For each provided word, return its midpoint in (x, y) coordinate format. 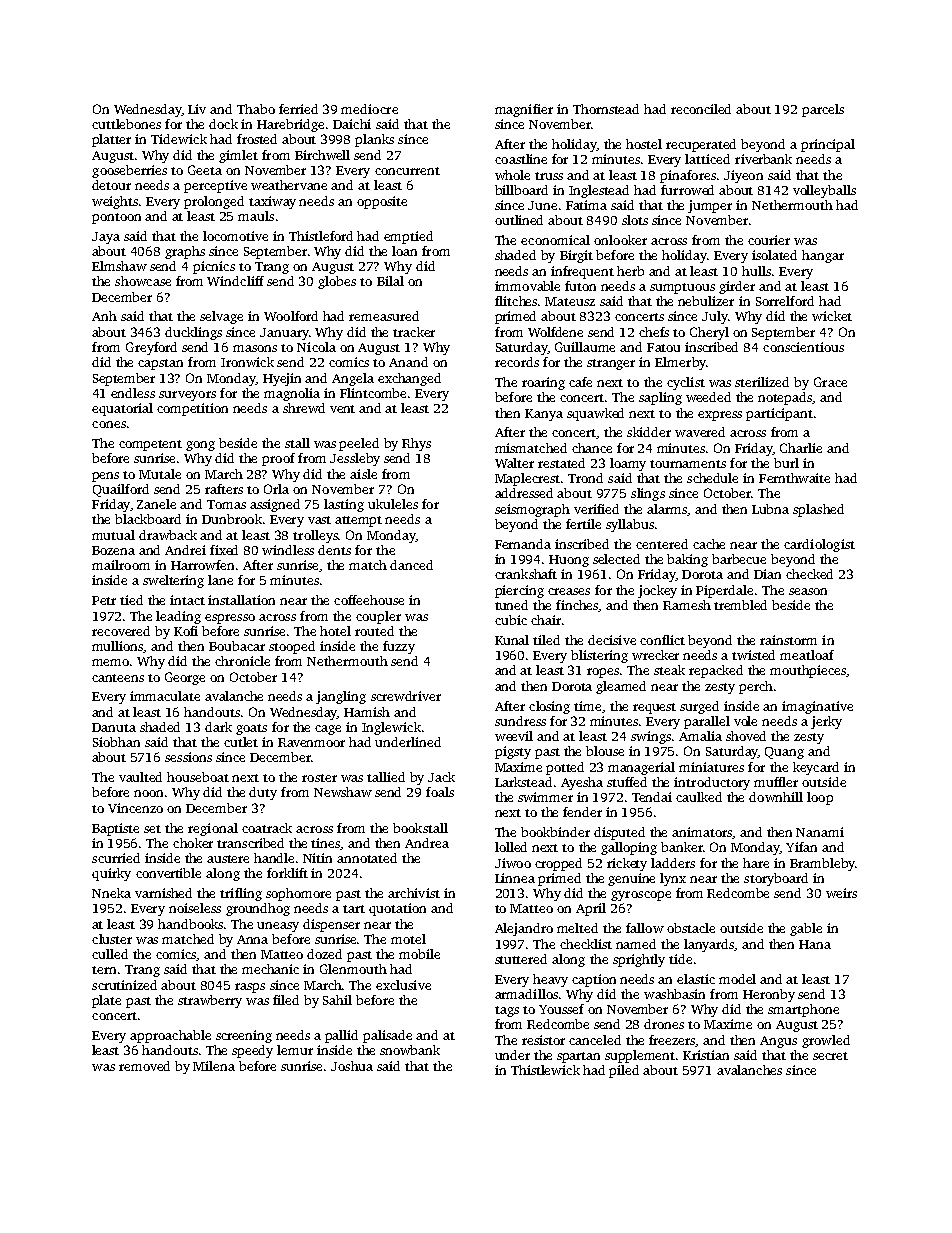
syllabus (630, 525)
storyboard (776, 879)
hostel (644, 144)
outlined (519, 220)
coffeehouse (369, 600)
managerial (641, 768)
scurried (116, 858)
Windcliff (235, 281)
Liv (197, 109)
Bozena (113, 550)
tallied (386, 777)
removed (144, 1066)
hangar (823, 256)
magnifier (524, 110)
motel (408, 939)
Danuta (114, 727)
